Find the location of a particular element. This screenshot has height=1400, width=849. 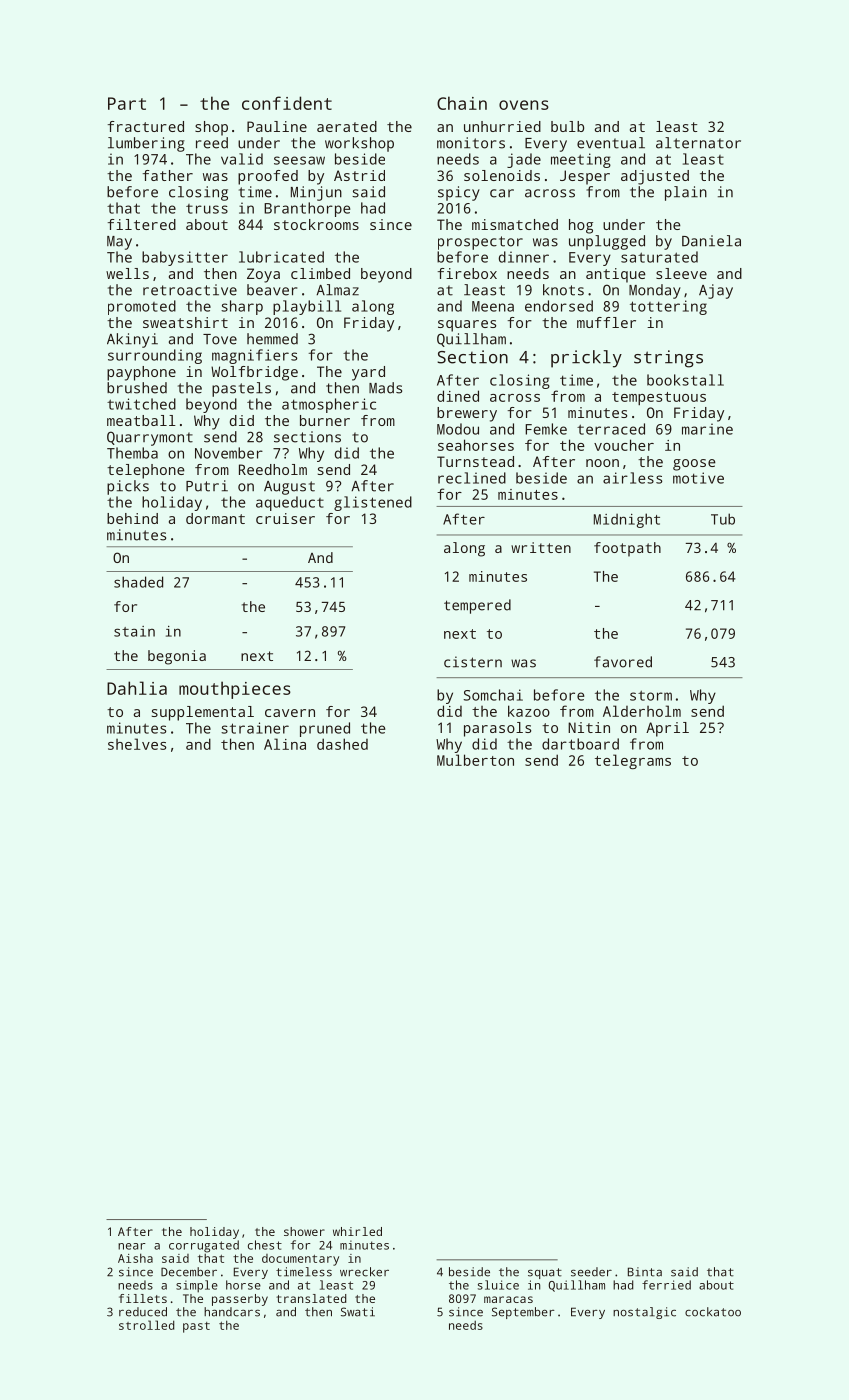

corrugated is located at coordinates (204, 1246).
